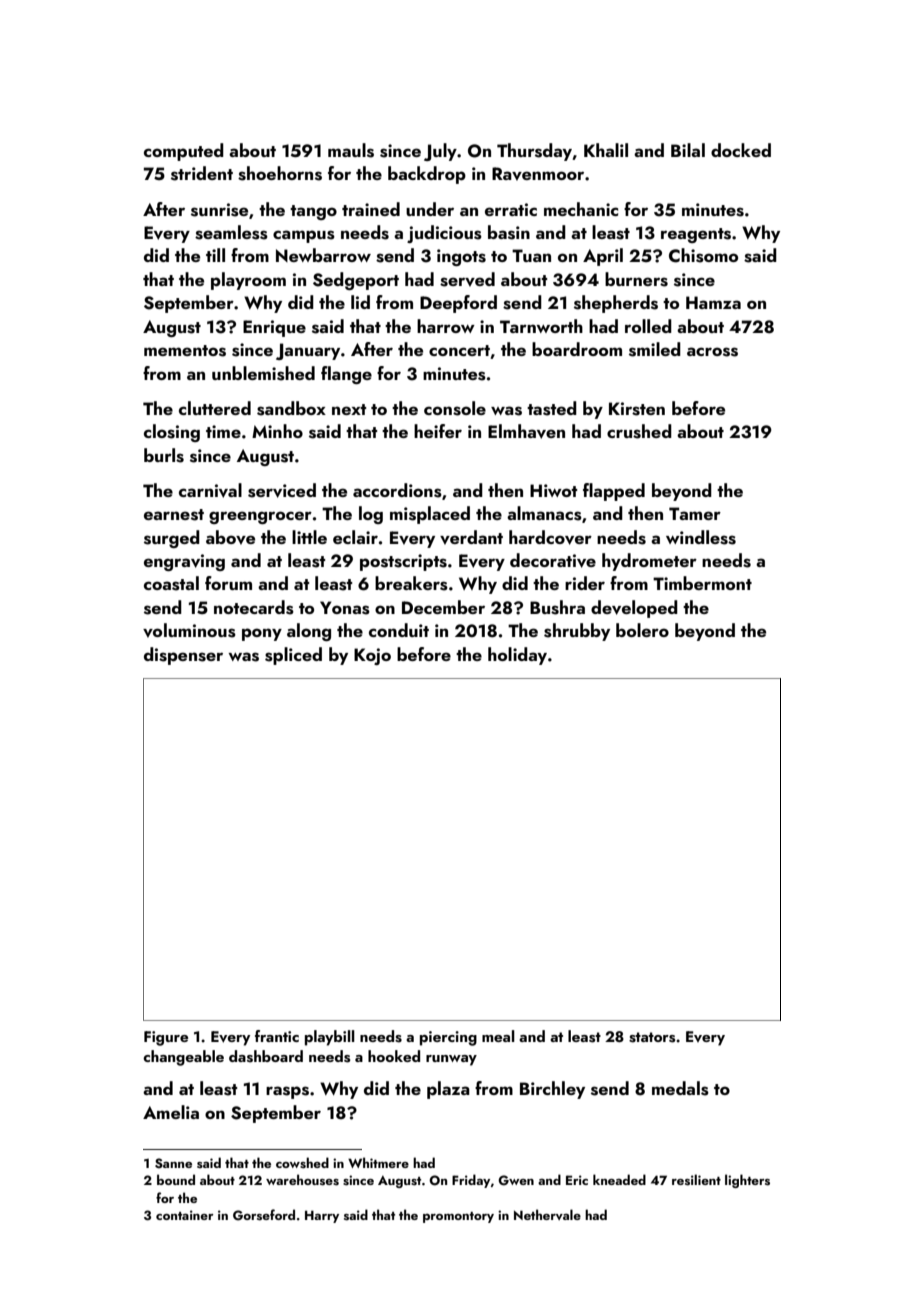 The height and width of the document is (1314, 924). What do you see at coordinates (309, 632) in the document?
I see `along` at bounding box center [309, 632].
